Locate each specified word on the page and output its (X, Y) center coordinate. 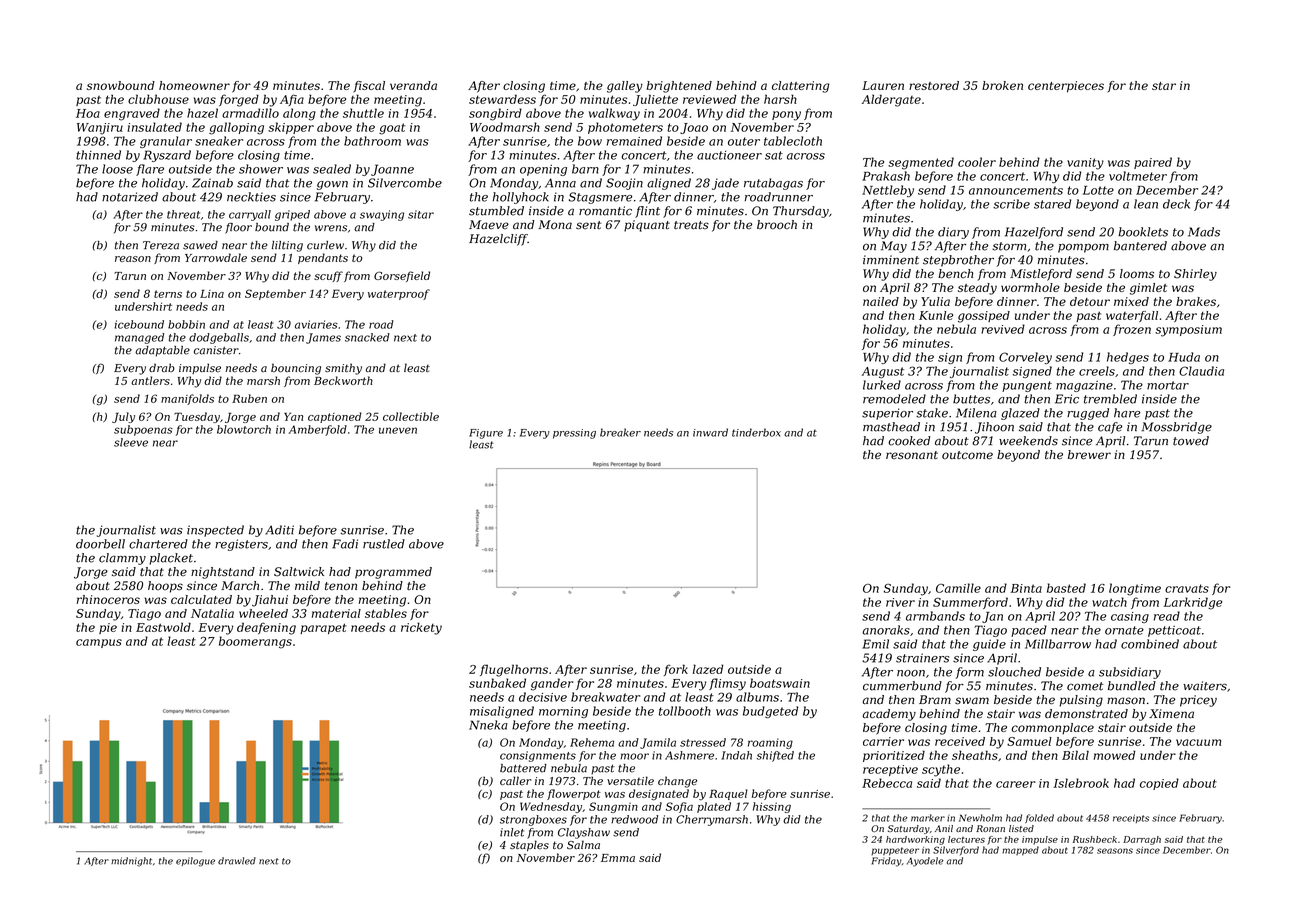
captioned (335, 417)
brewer (1089, 455)
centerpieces (1066, 87)
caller (515, 780)
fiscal (369, 86)
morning (563, 712)
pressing (574, 434)
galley (625, 87)
